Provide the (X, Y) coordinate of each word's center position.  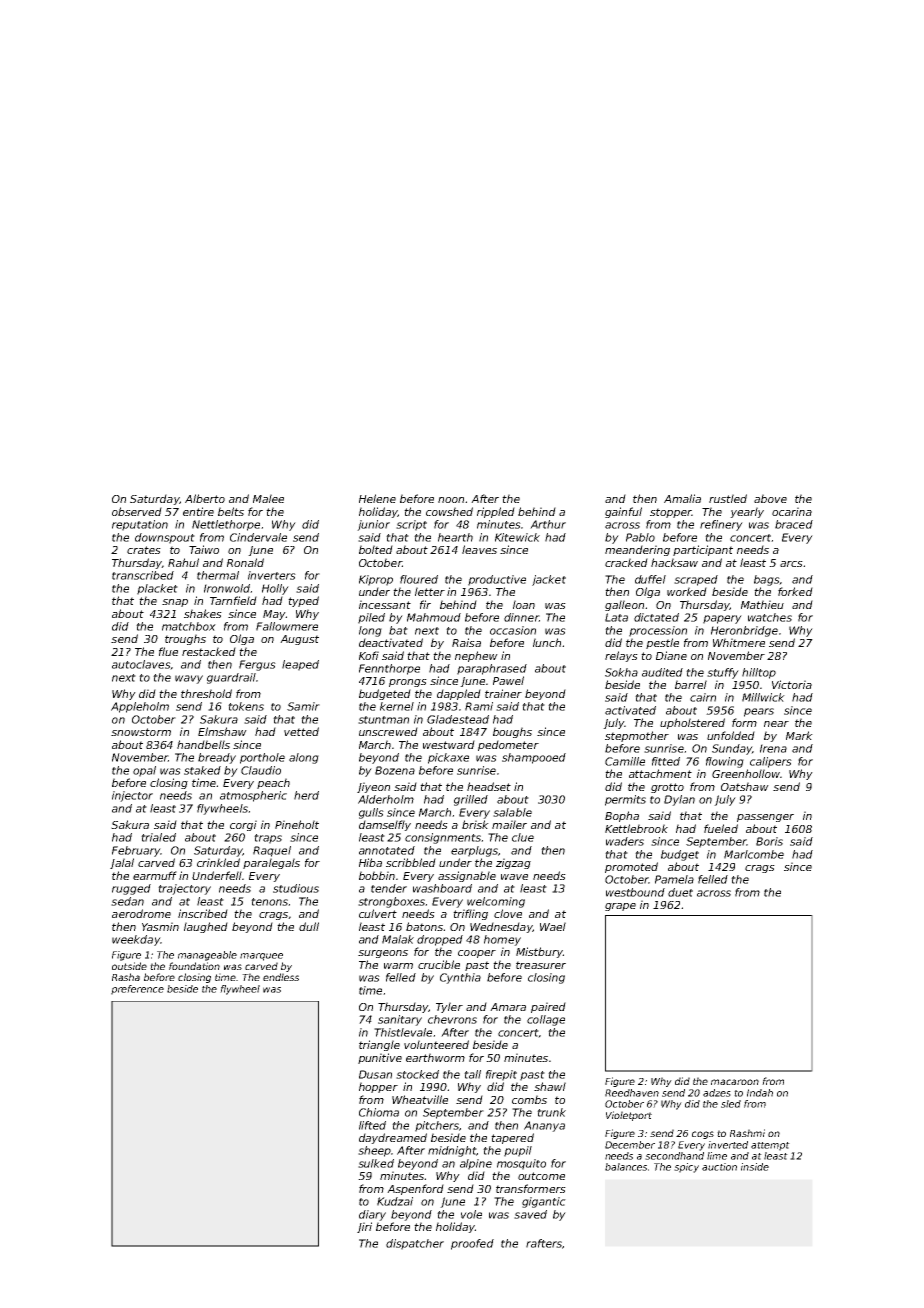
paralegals (271, 863)
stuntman (383, 720)
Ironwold (227, 588)
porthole (262, 758)
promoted (631, 867)
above (770, 498)
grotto (667, 788)
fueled (721, 828)
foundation (194, 966)
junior (373, 525)
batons (424, 926)
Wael (553, 926)
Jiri (364, 1227)
